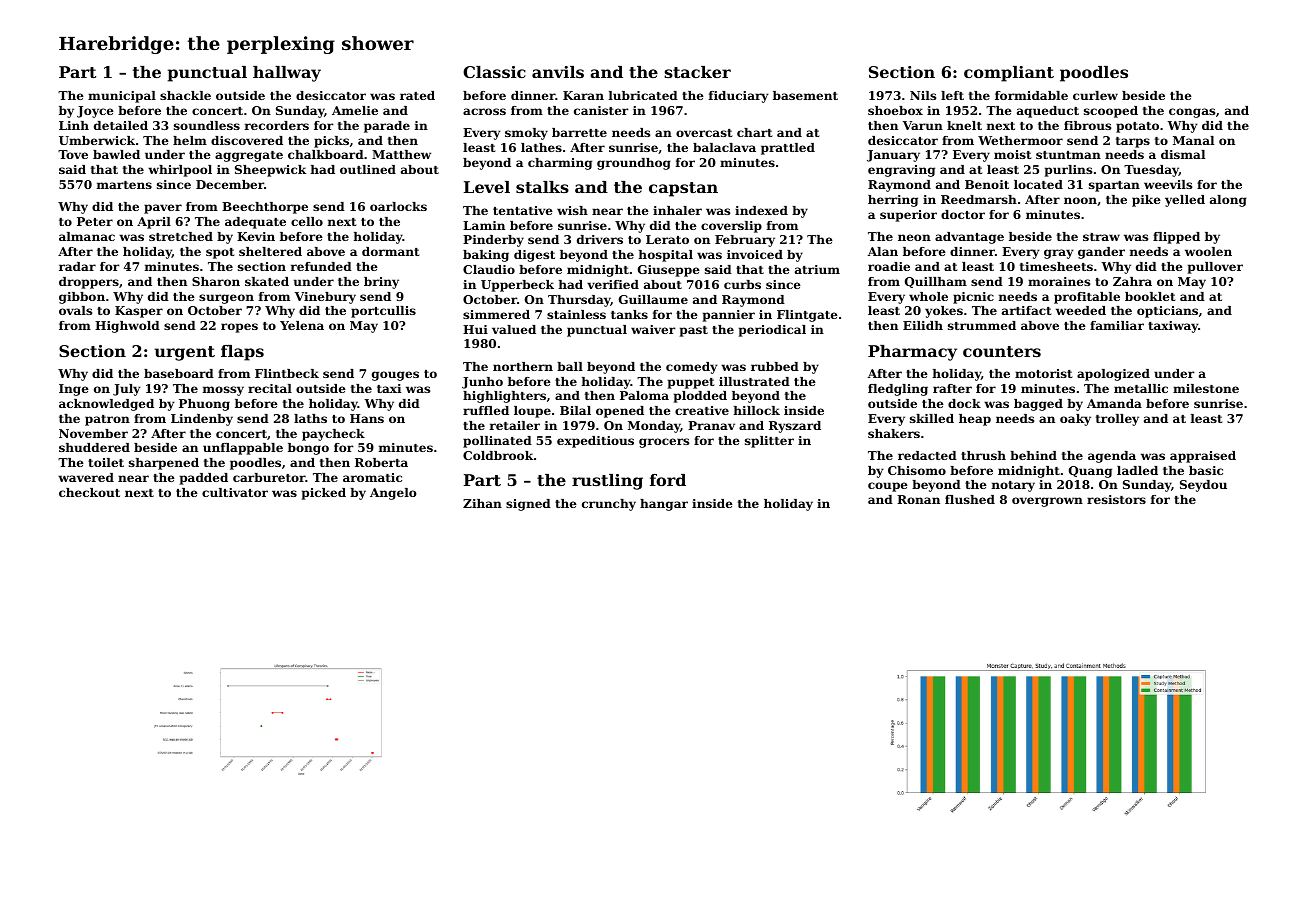 Image resolution: width=1308 pixels, height=924 pixels. What do you see at coordinates (595, 442) in the image?
I see `expeditious` at bounding box center [595, 442].
